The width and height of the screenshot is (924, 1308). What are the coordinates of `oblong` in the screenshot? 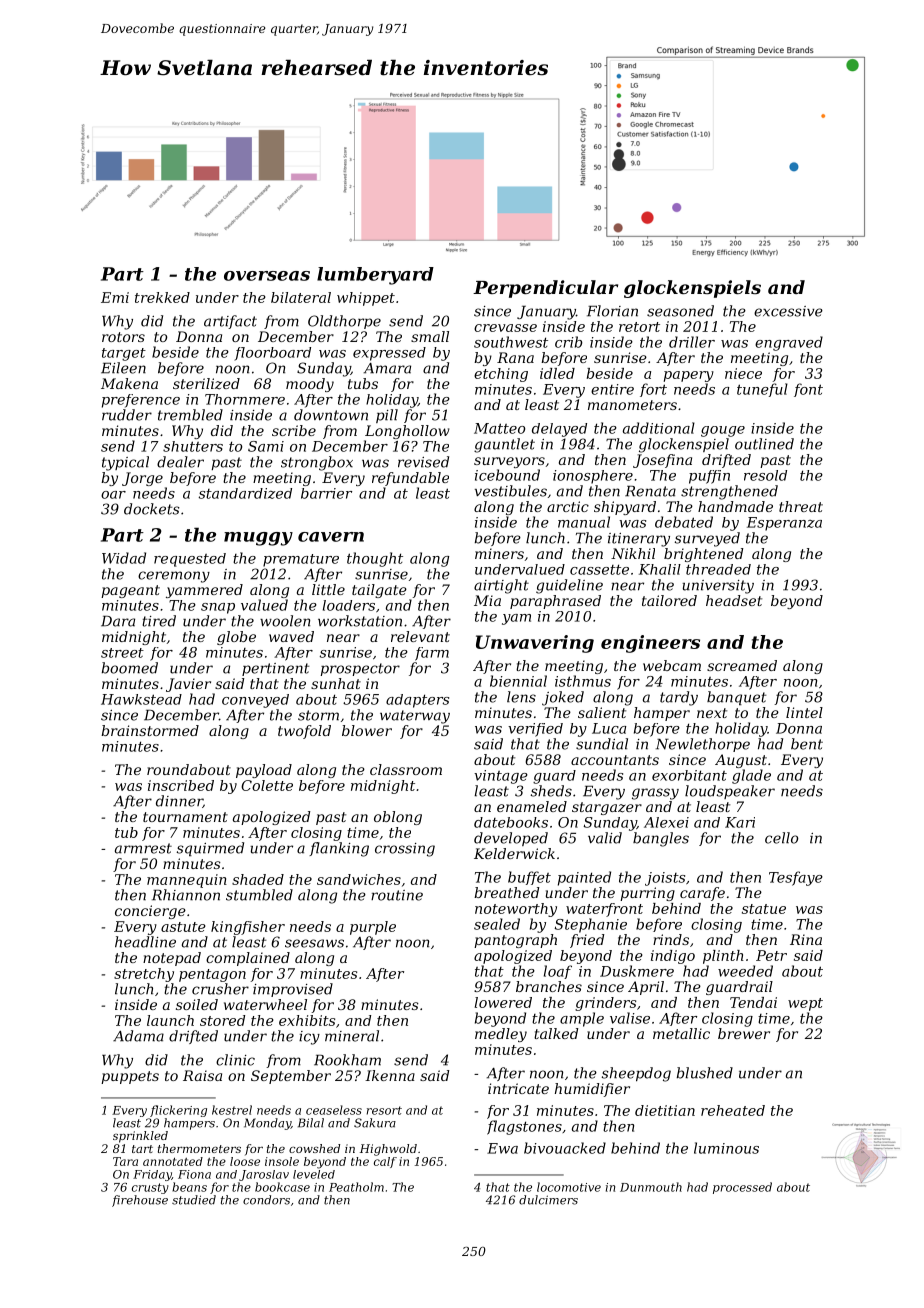 It's located at (398, 818).
